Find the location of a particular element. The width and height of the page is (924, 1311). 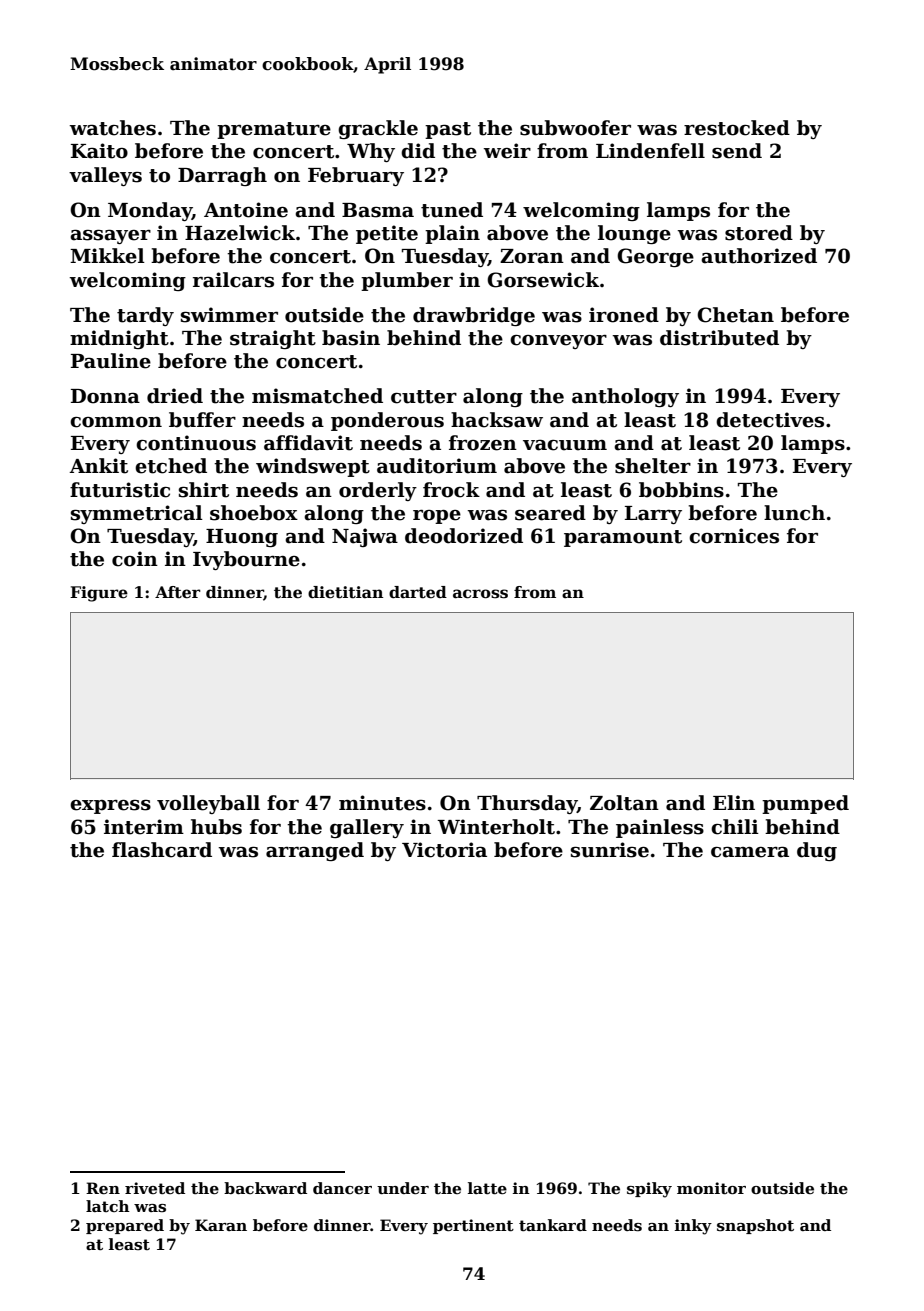

camera is located at coordinates (750, 852).
